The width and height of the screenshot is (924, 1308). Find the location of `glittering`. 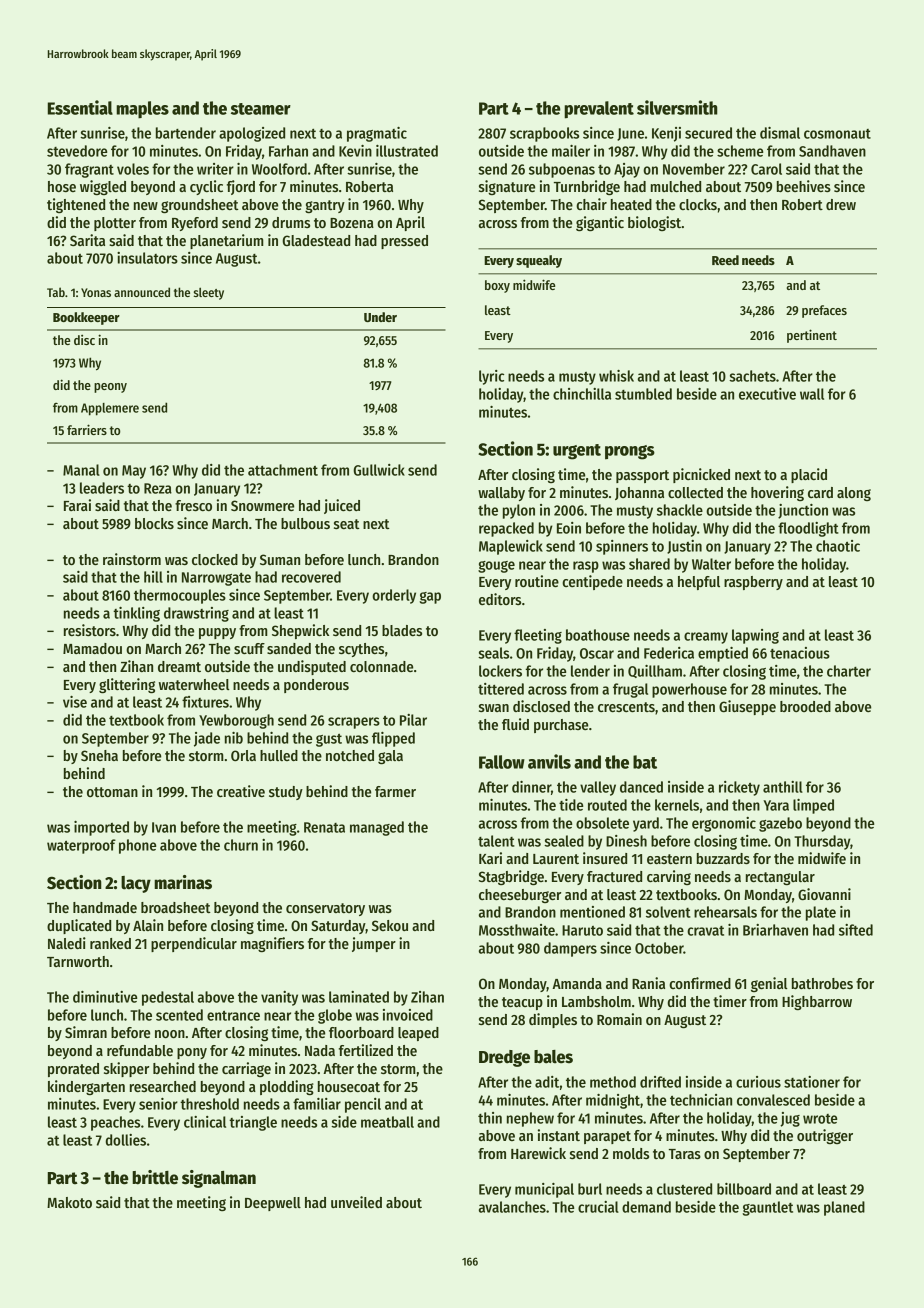

glittering is located at coordinates (127, 685).
